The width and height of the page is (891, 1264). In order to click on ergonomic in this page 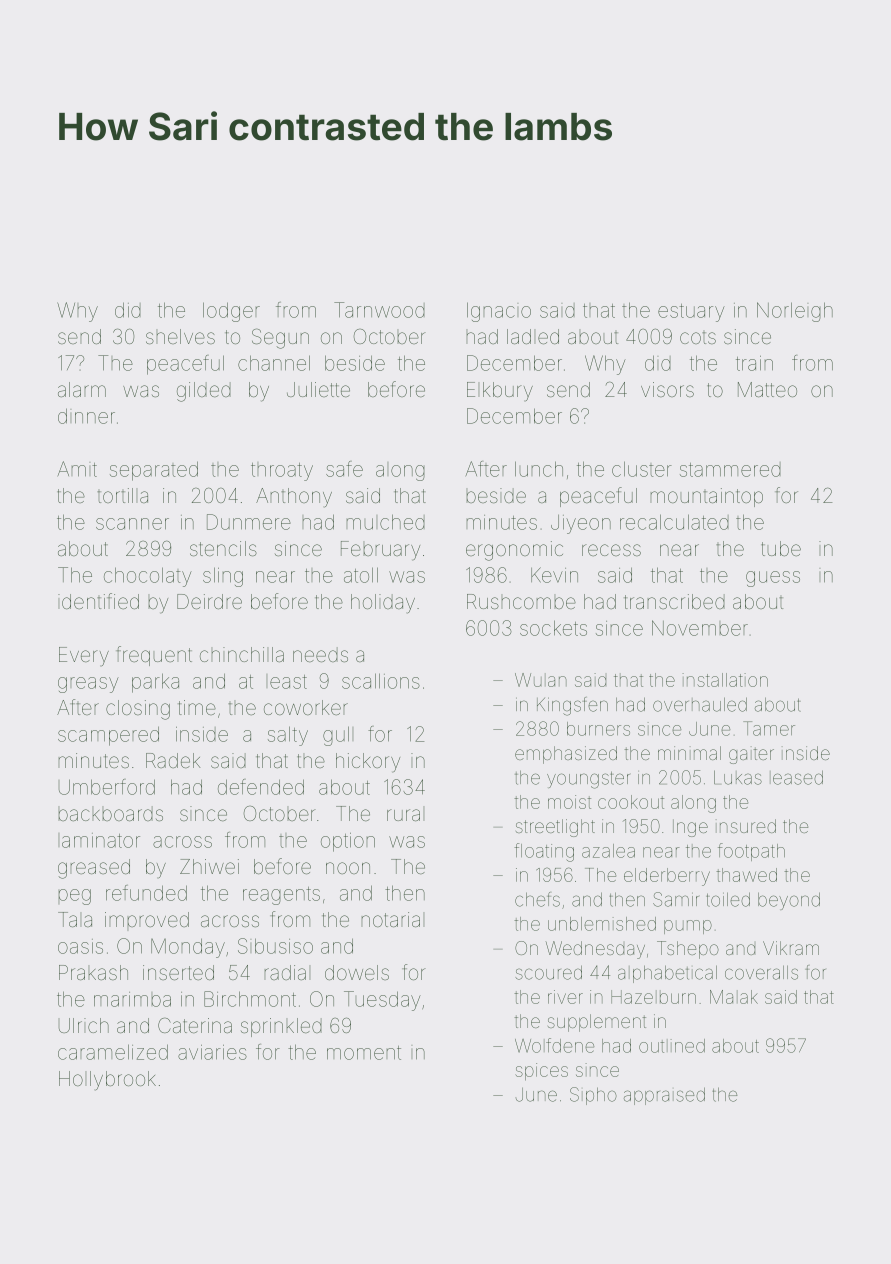, I will do `click(514, 551)`.
